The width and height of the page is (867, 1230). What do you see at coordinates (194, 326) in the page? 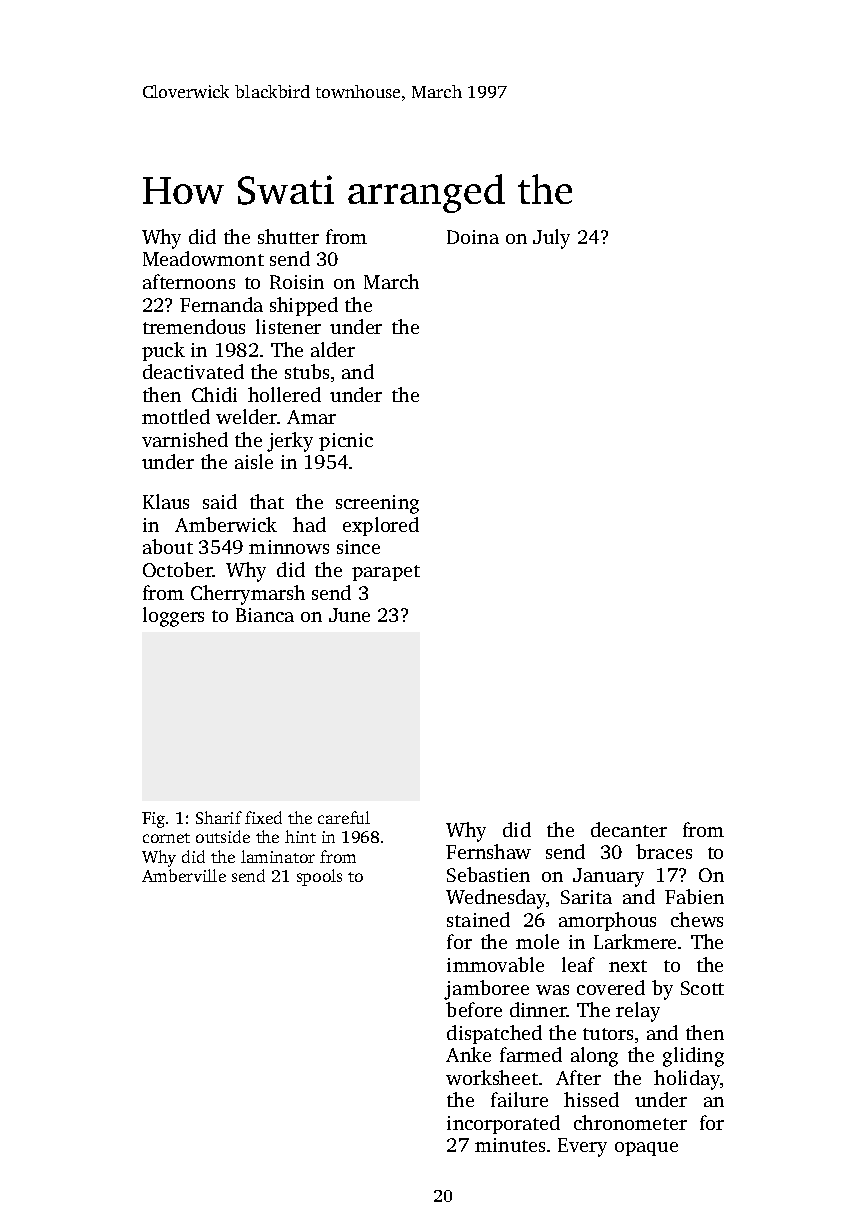
I see `tremendous` at bounding box center [194, 326].
